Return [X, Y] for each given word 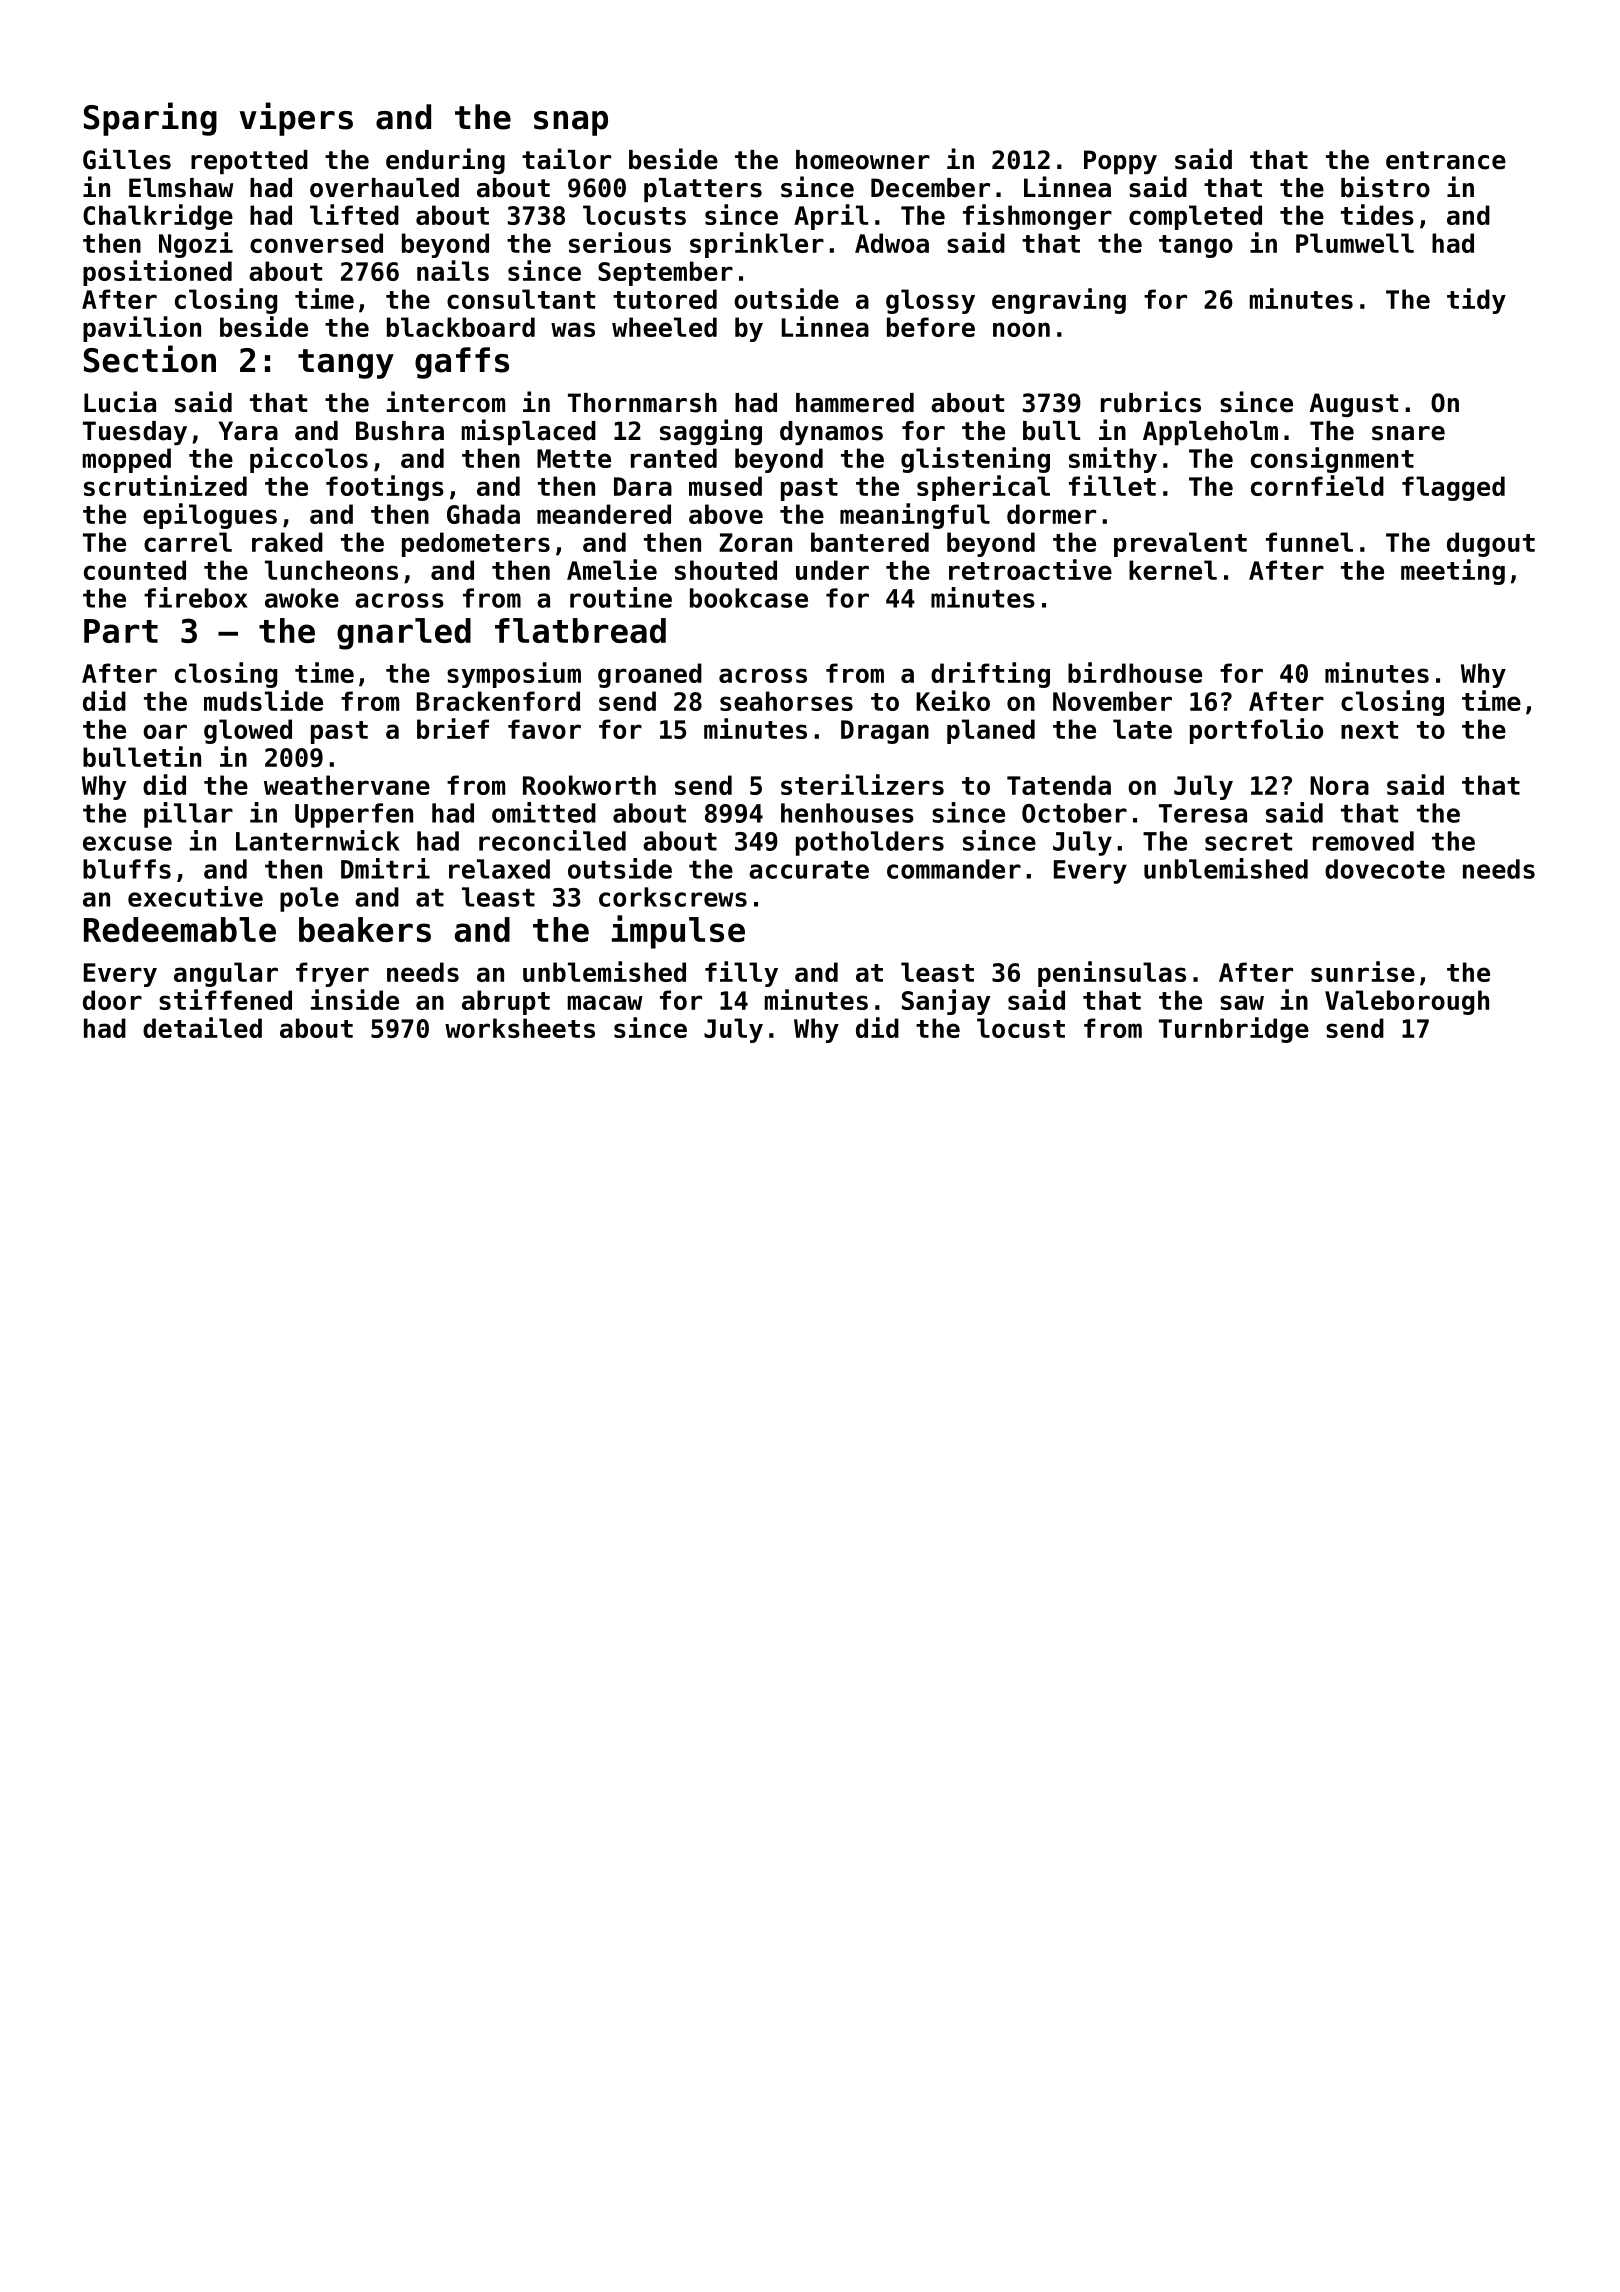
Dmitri [385, 868]
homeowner [863, 160]
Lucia [120, 402]
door [112, 1000]
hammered [855, 403]
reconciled [552, 840]
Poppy [1120, 162]
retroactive [1030, 569]
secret [1248, 842]
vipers [296, 119]
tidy [1476, 301]
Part [121, 631]
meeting [1453, 572]
